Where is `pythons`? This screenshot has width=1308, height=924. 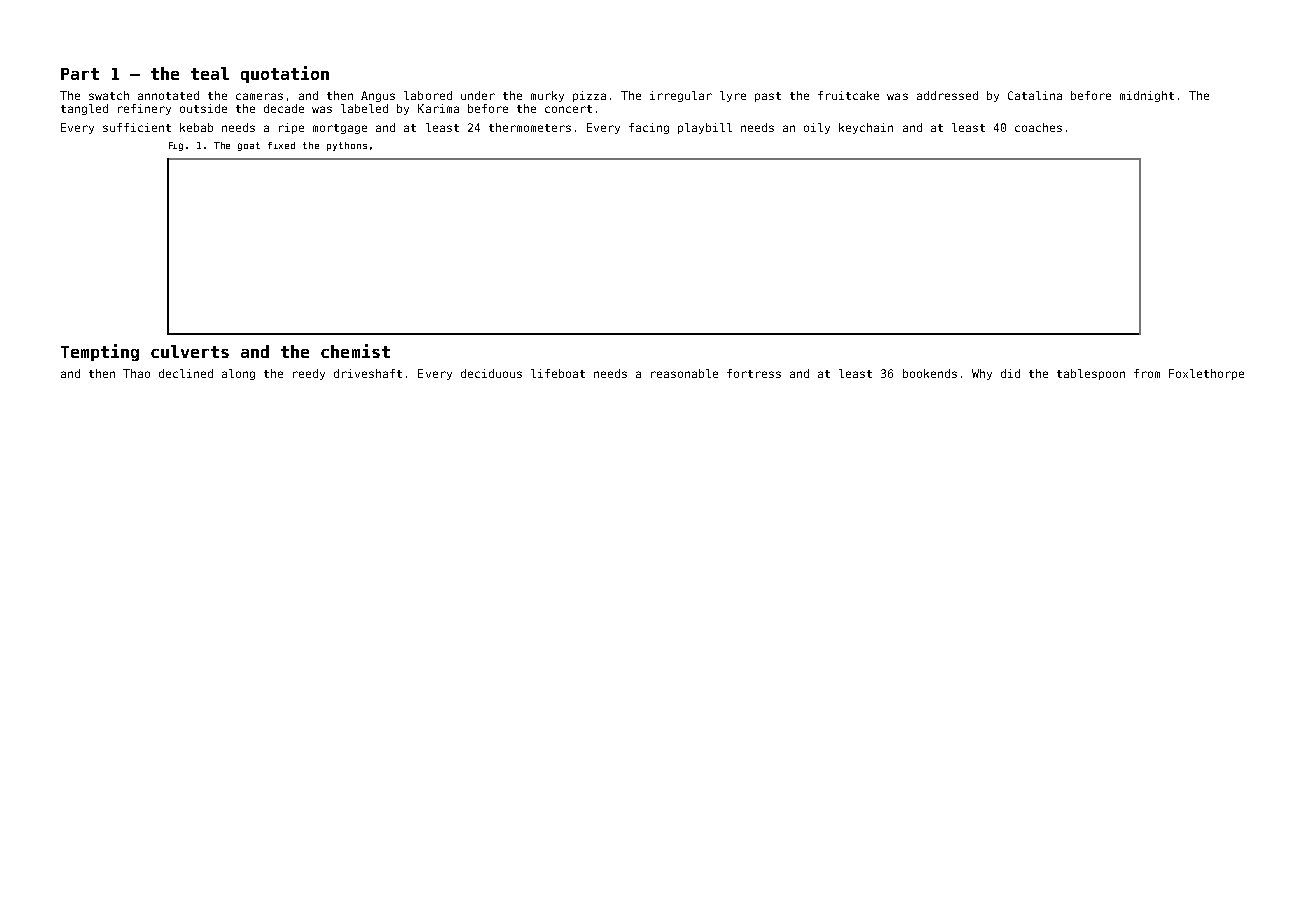
pythons is located at coordinates (347, 146).
